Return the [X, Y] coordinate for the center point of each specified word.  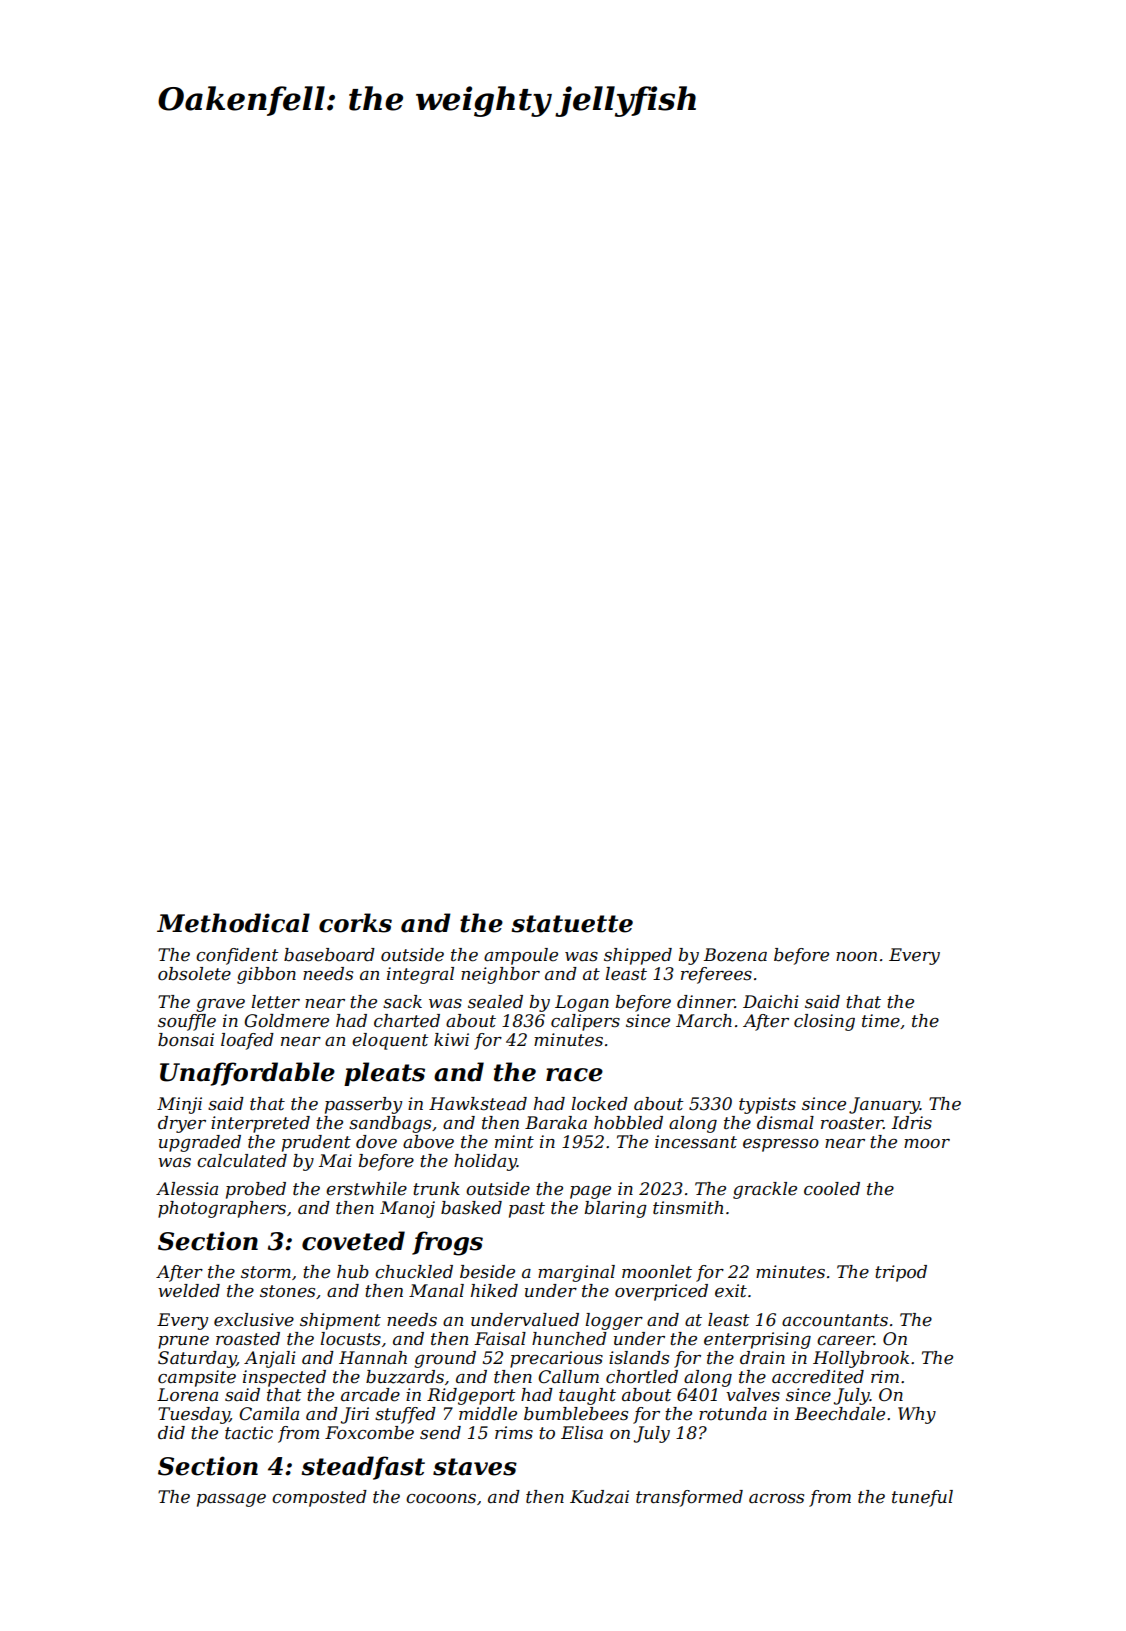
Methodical [233, 923]
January [884, 1105]
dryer [182, 1124]
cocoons [441, 1498]
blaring [615, 1209]
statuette [572, 924]
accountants [835, 1320]
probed [256, 1190]
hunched [569, 1338]
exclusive [254, 1320]
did [171, 1432]
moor [927, 1143]
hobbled [628, 1123]
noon [856, 956]
